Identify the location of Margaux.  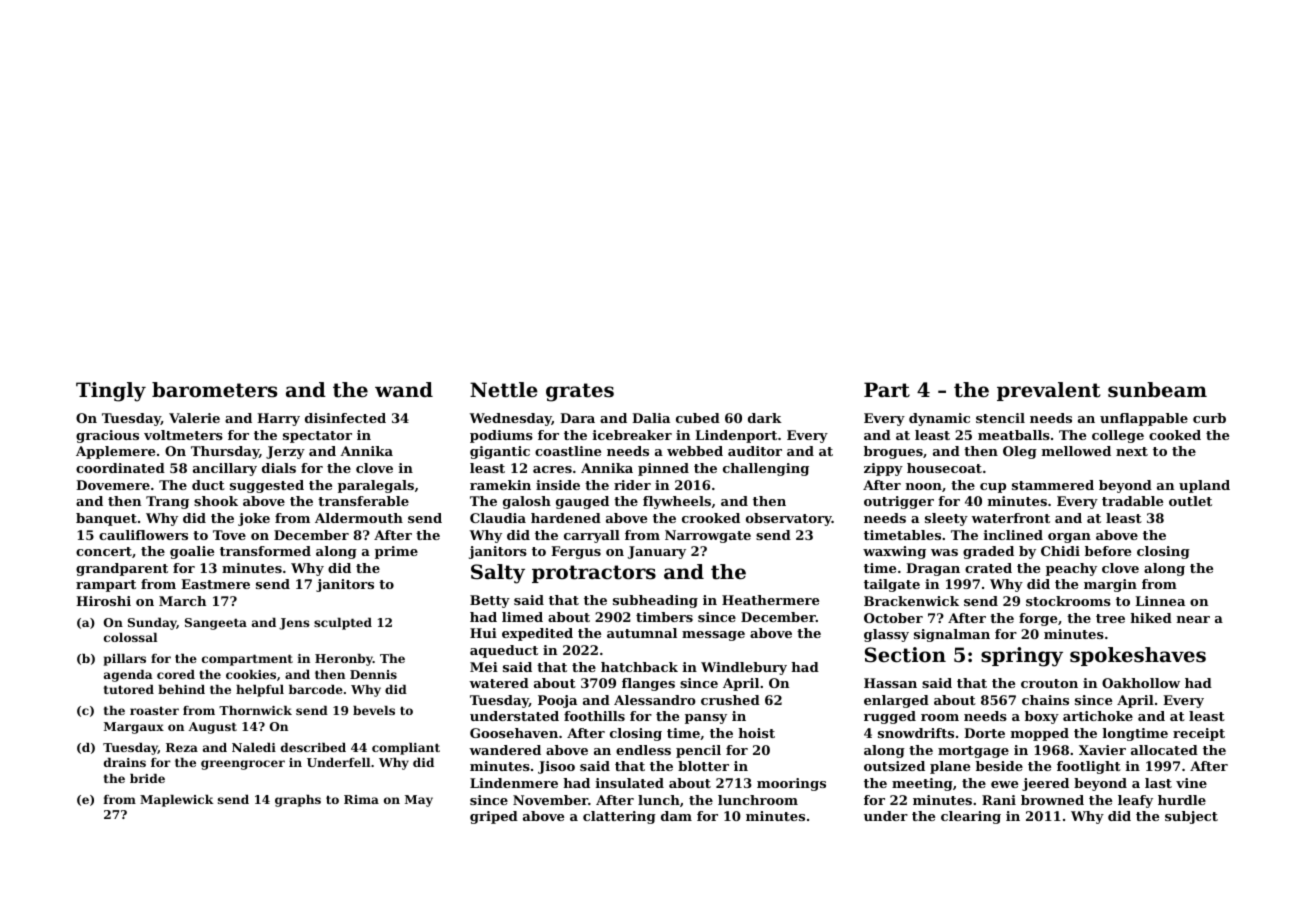
(134, 728).
